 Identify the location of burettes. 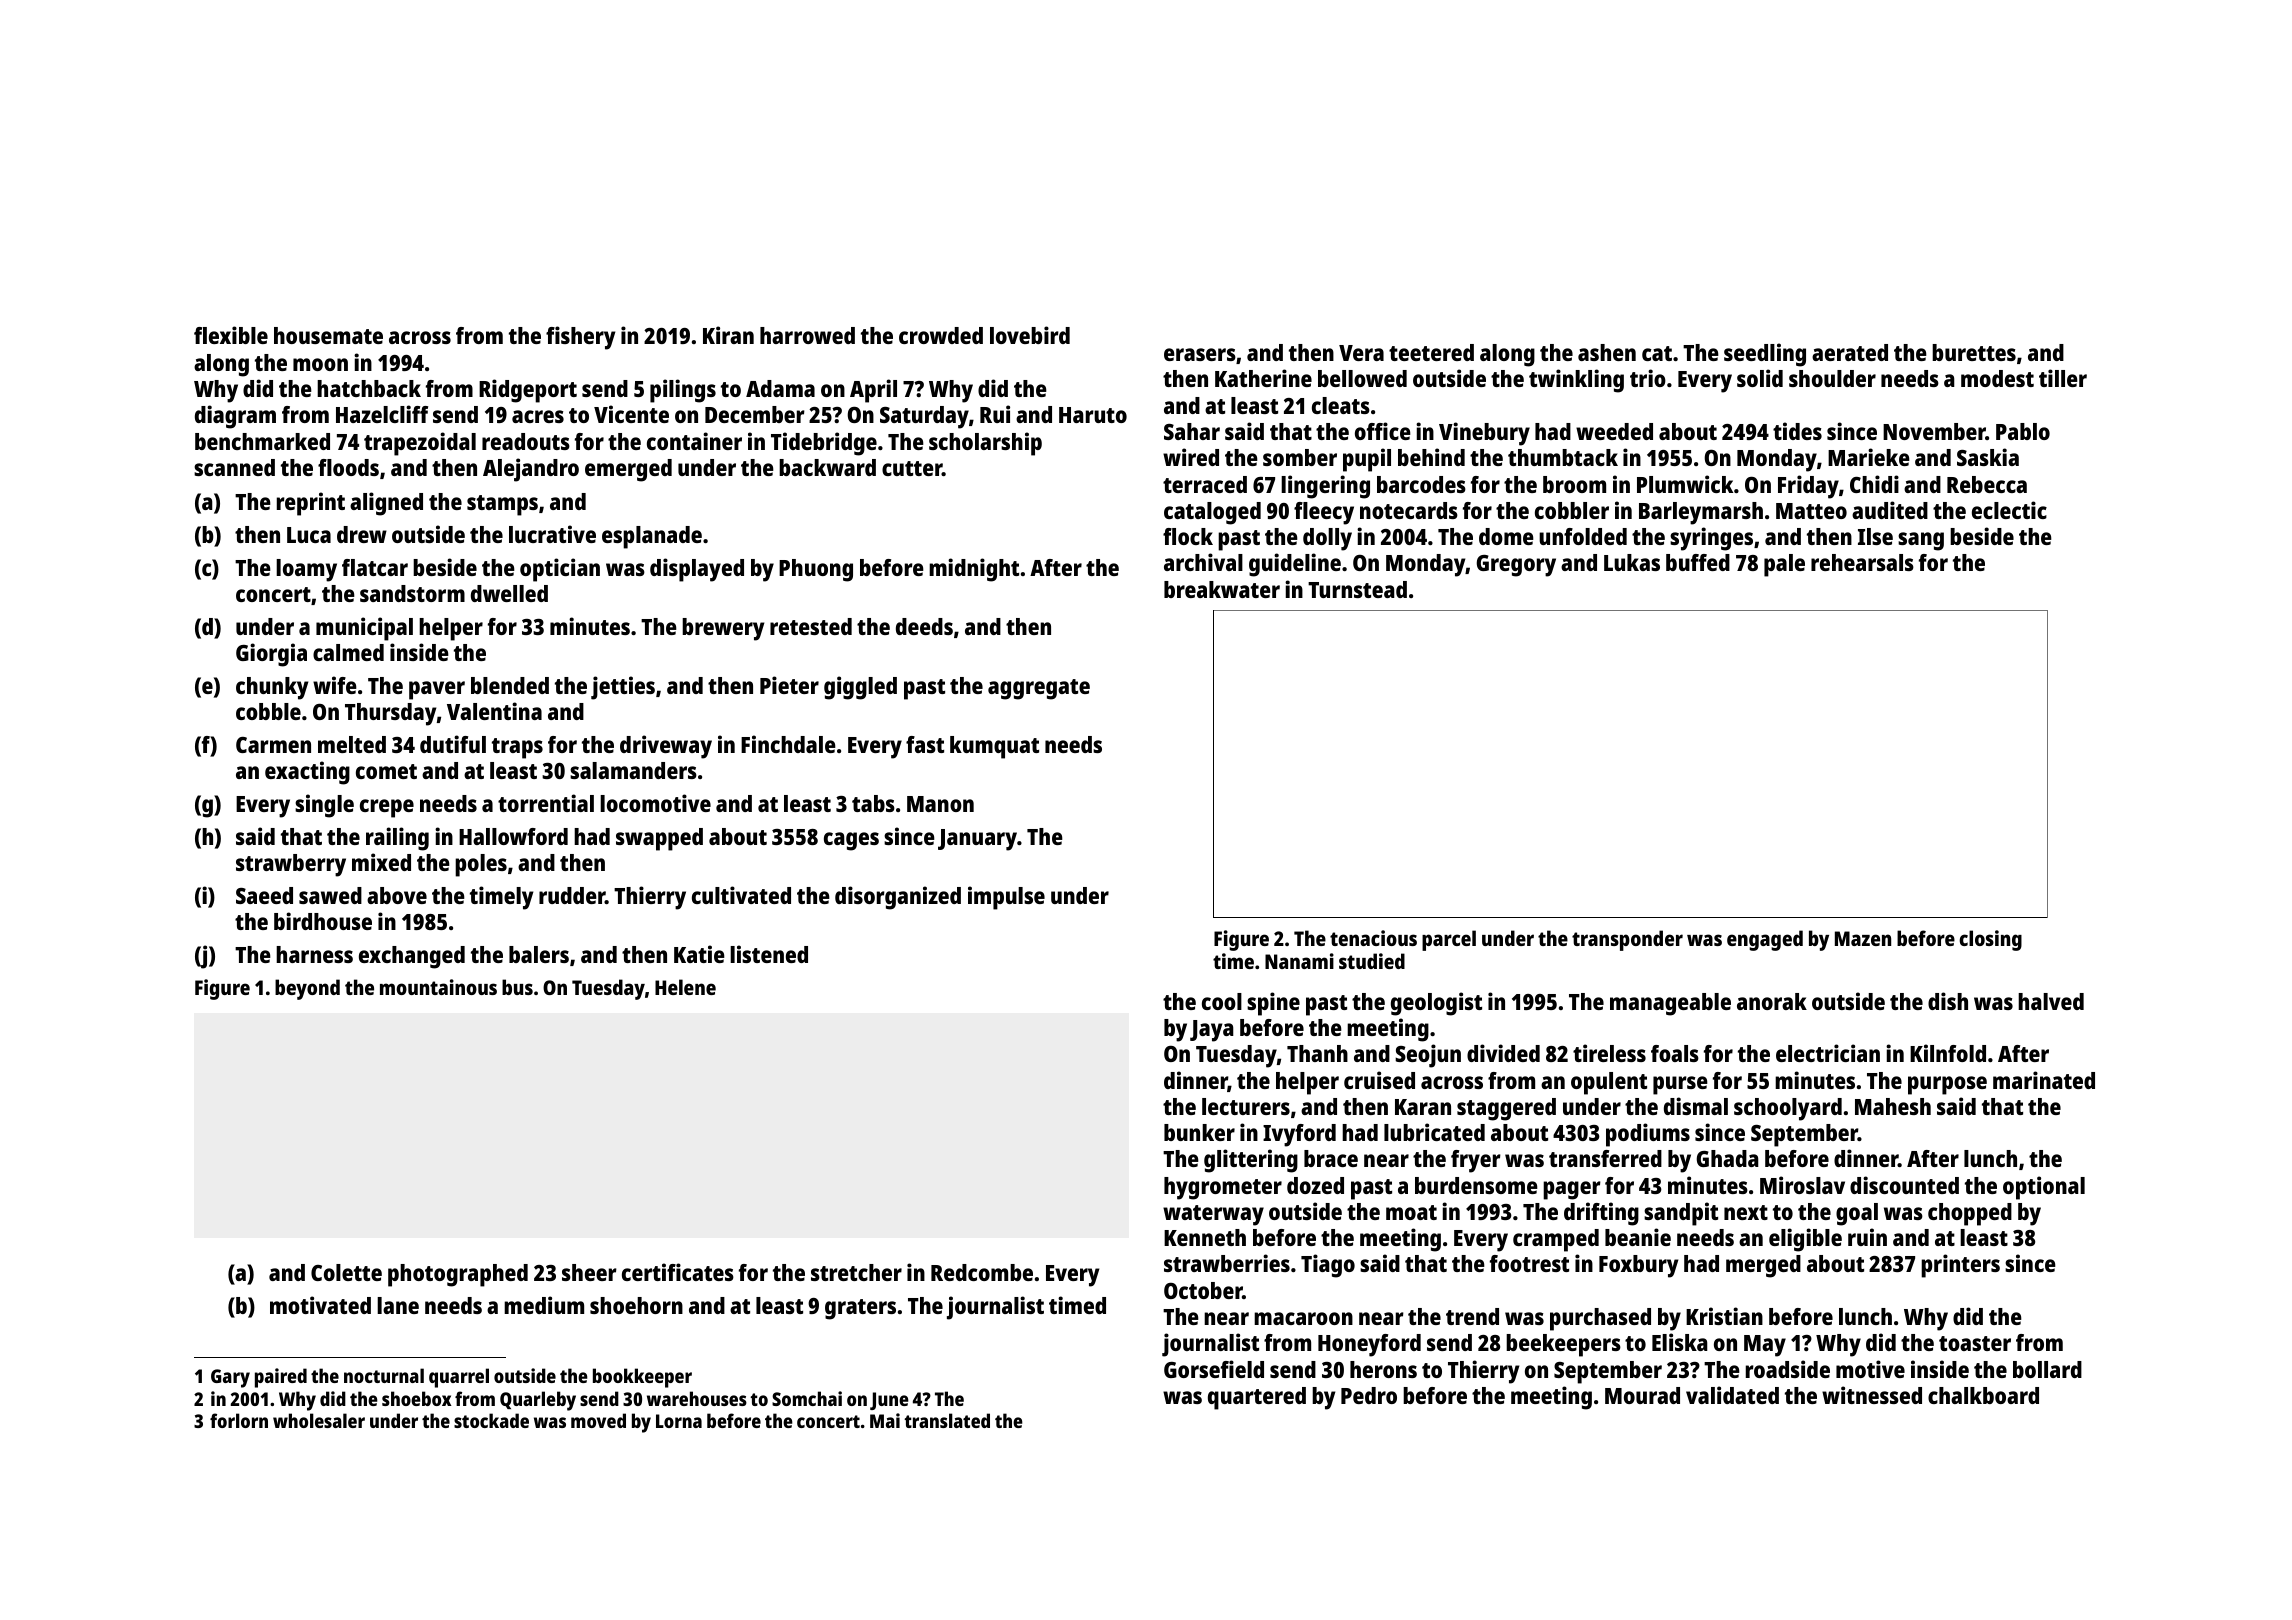
(1974, 352).
